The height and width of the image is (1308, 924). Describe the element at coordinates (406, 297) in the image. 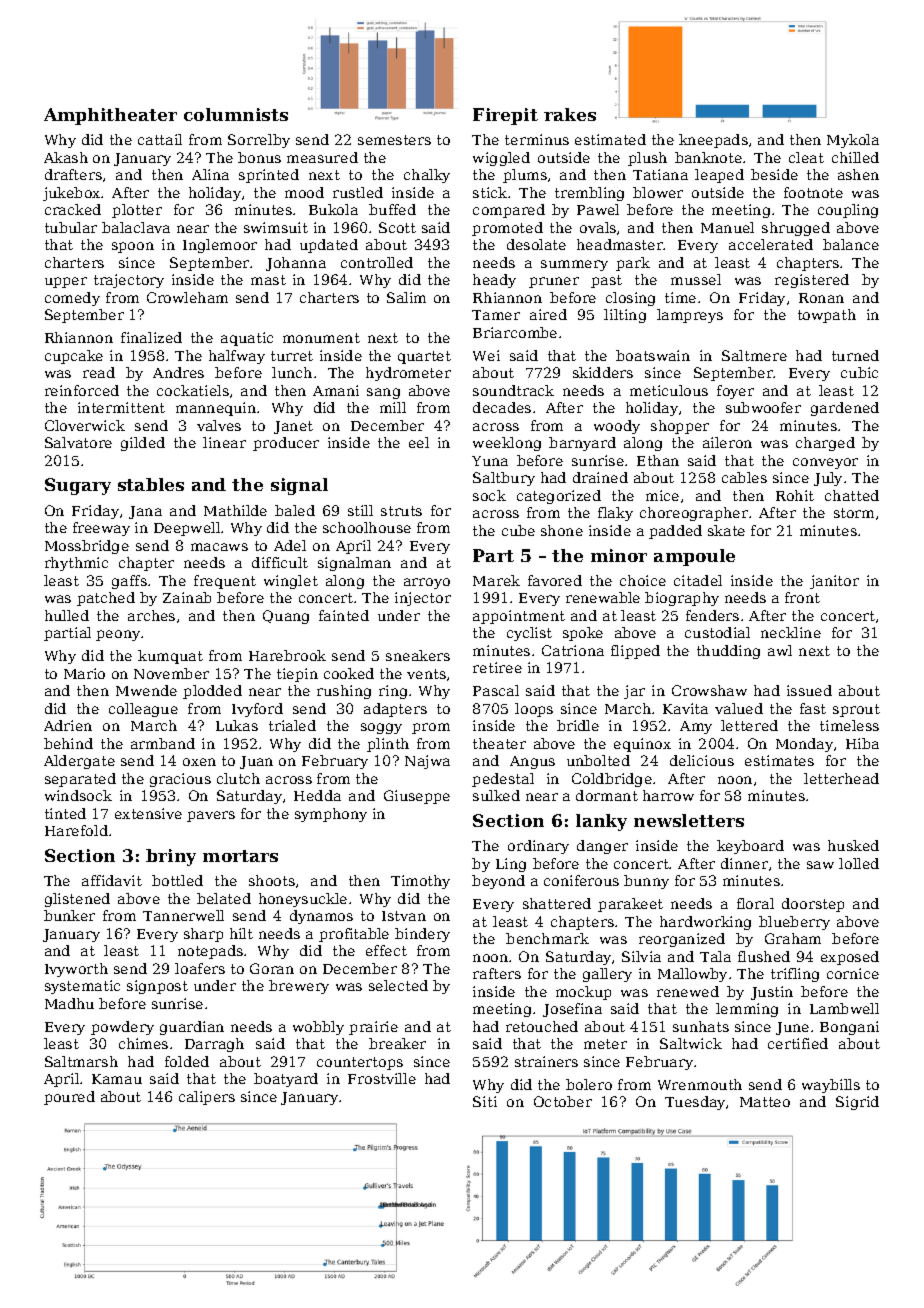

I see `Salim` at that location.
